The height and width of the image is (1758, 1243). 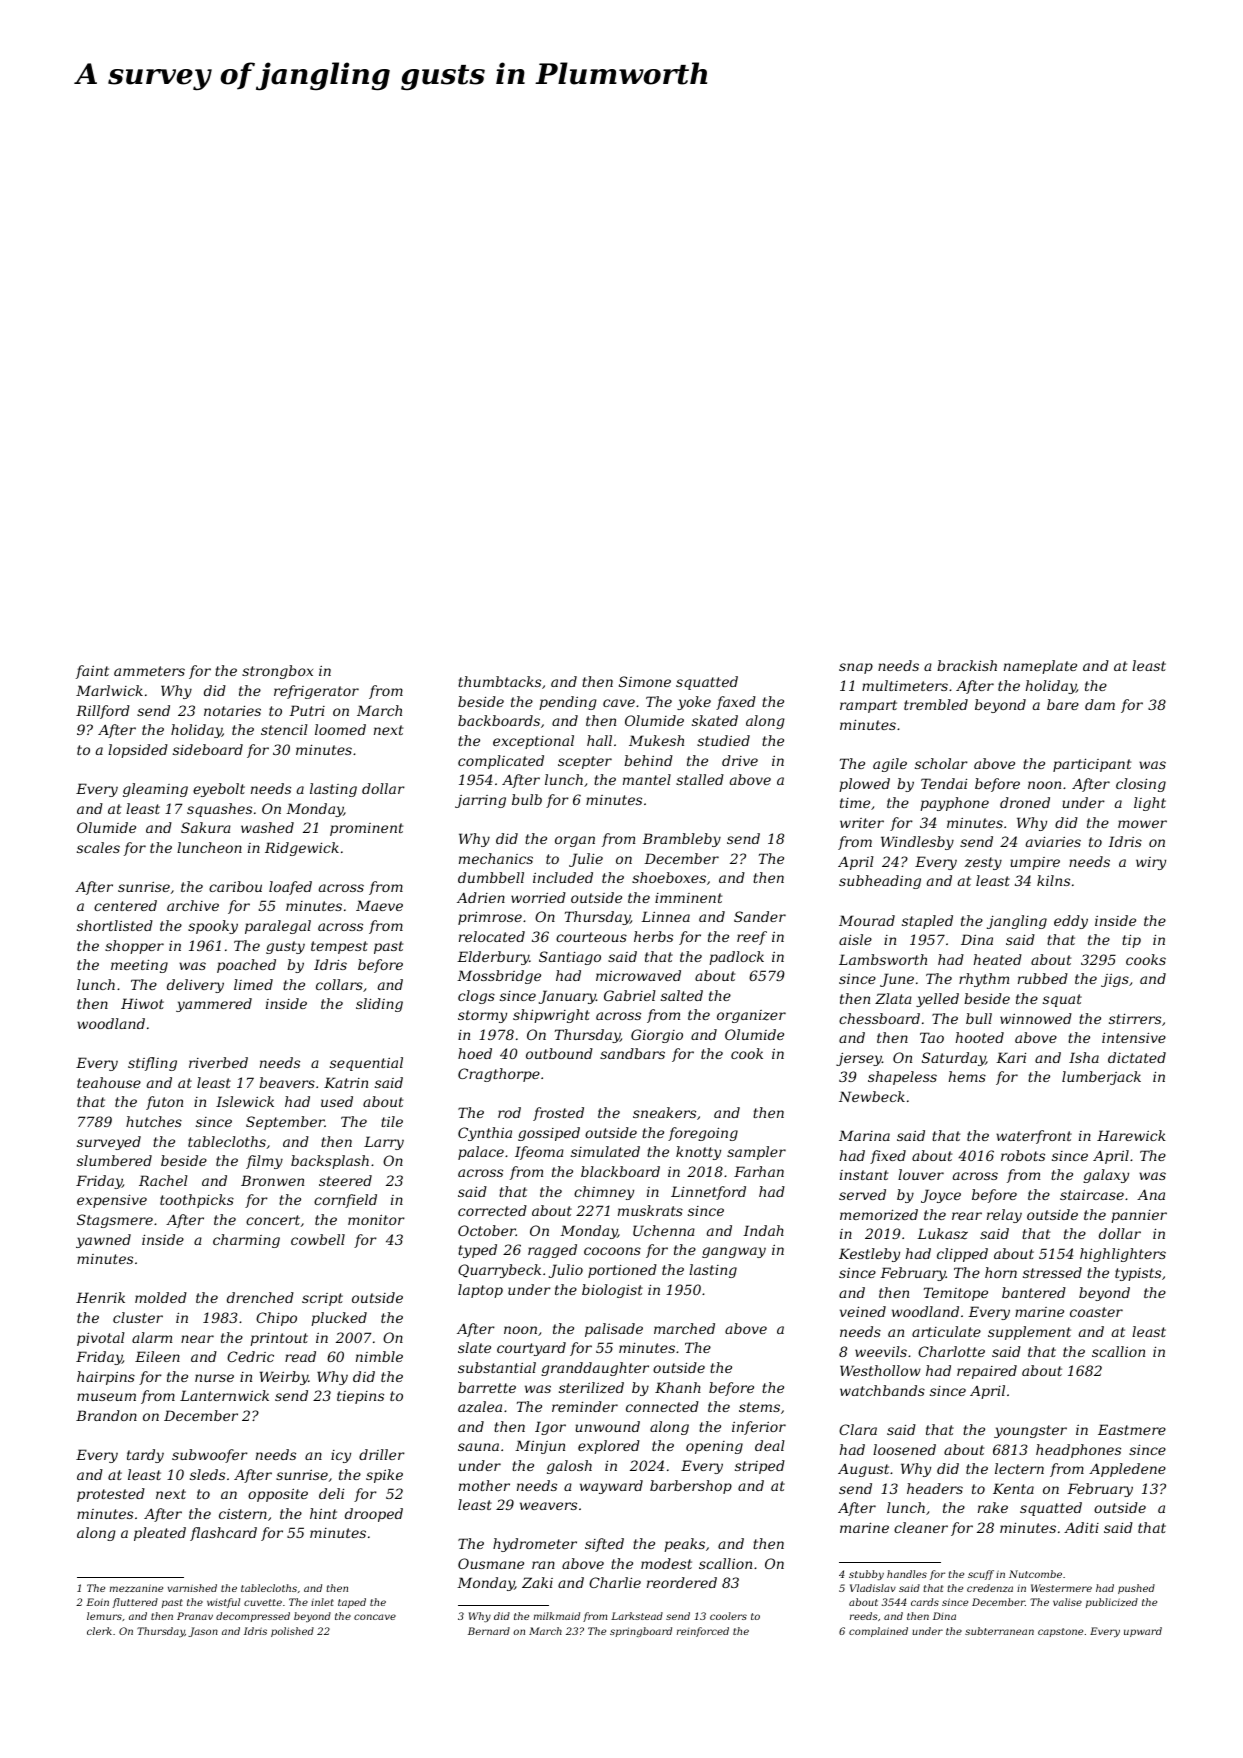 I want to click on hutches, so click(x=154, y=1121).
